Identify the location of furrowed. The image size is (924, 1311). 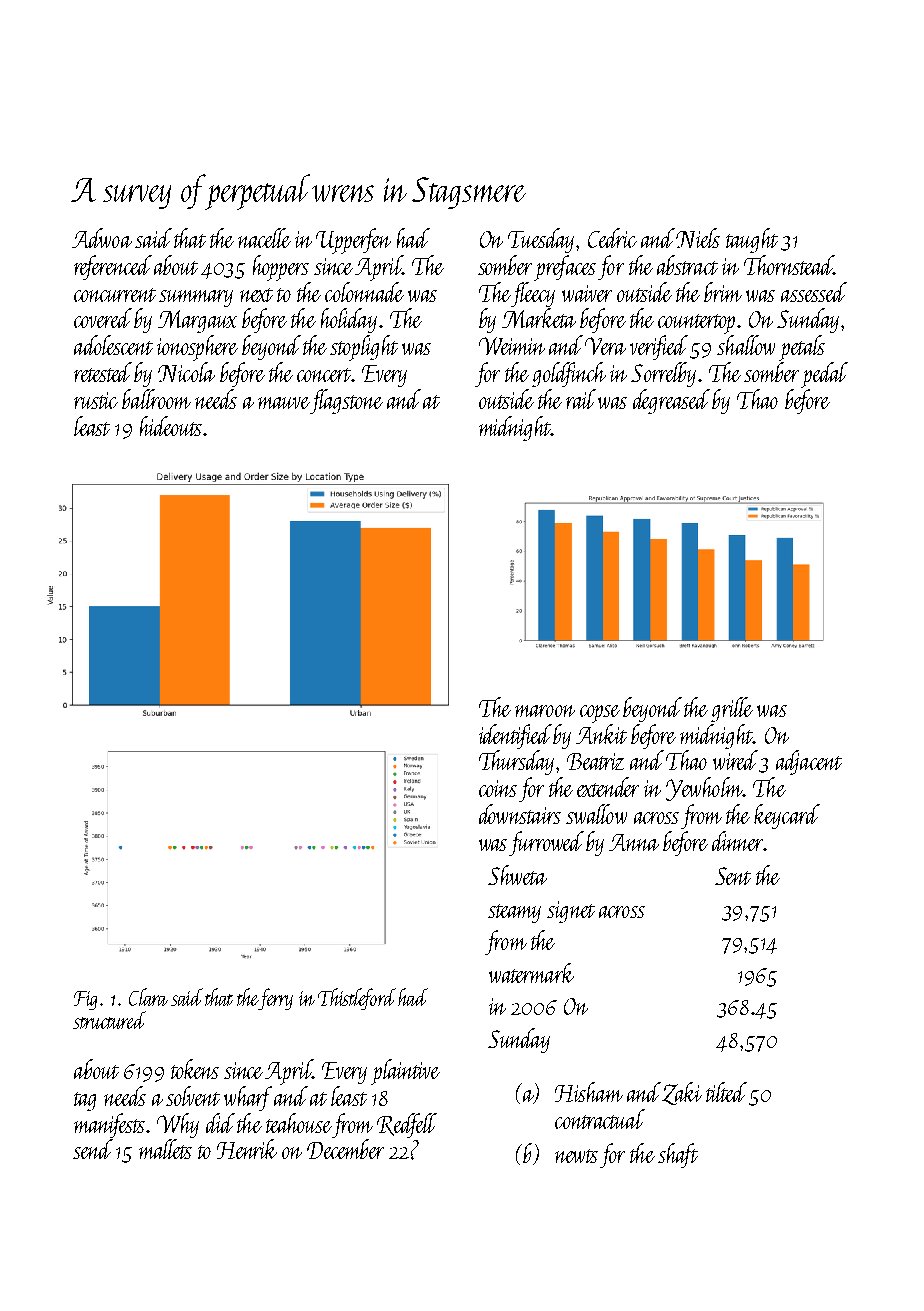
(546, 843).
